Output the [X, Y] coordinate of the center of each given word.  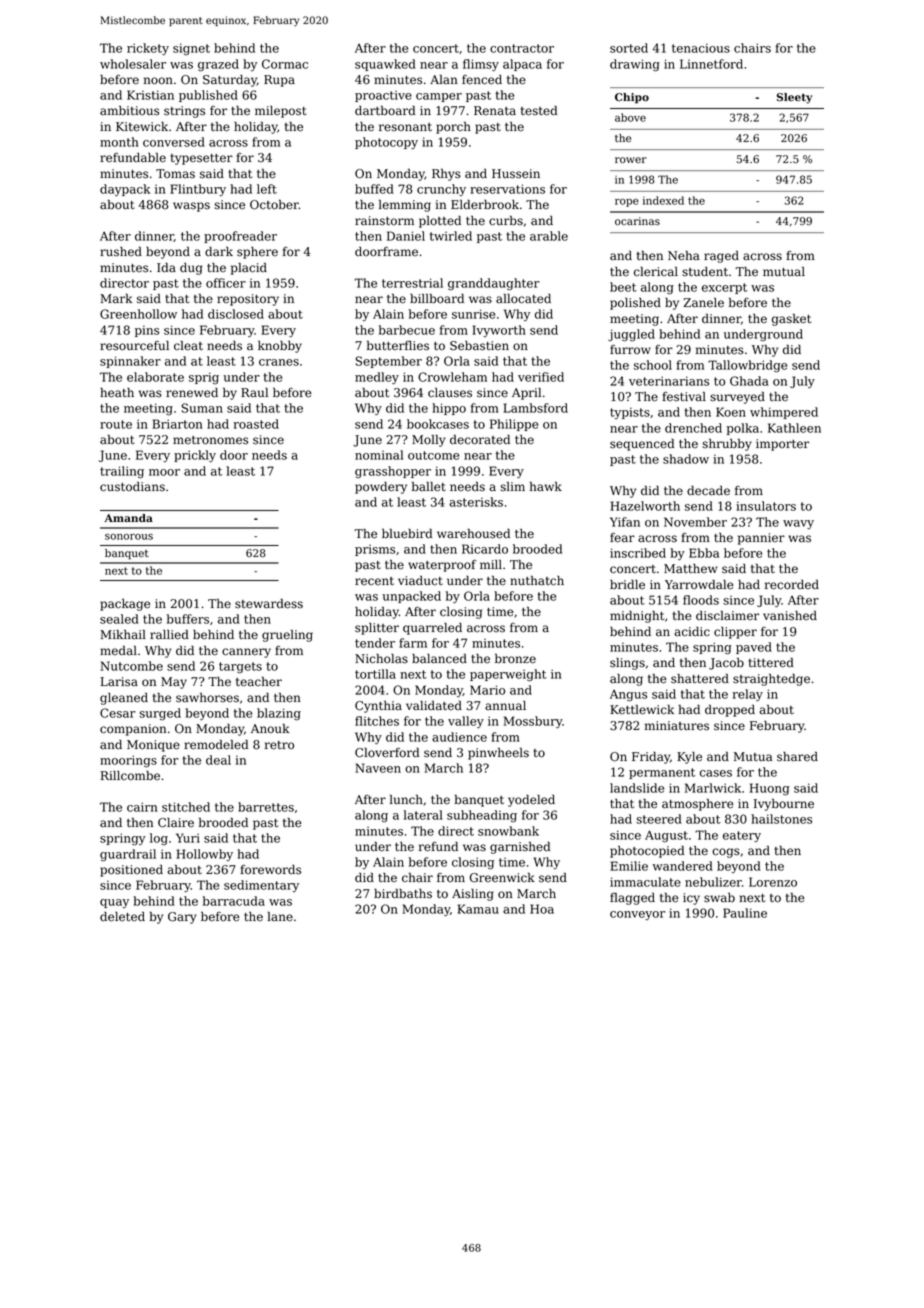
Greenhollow [138, 314]
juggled [631, 335]
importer [782, 445]
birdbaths [403, 894]
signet [191, 49]
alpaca [522, 65]
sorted [629, 48]
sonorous [129, 537]
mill [491, 564]
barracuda [234, 901]
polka [743, 429]
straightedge [771, 679]
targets [240, 668]
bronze [515, 658]
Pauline [745, 913]
